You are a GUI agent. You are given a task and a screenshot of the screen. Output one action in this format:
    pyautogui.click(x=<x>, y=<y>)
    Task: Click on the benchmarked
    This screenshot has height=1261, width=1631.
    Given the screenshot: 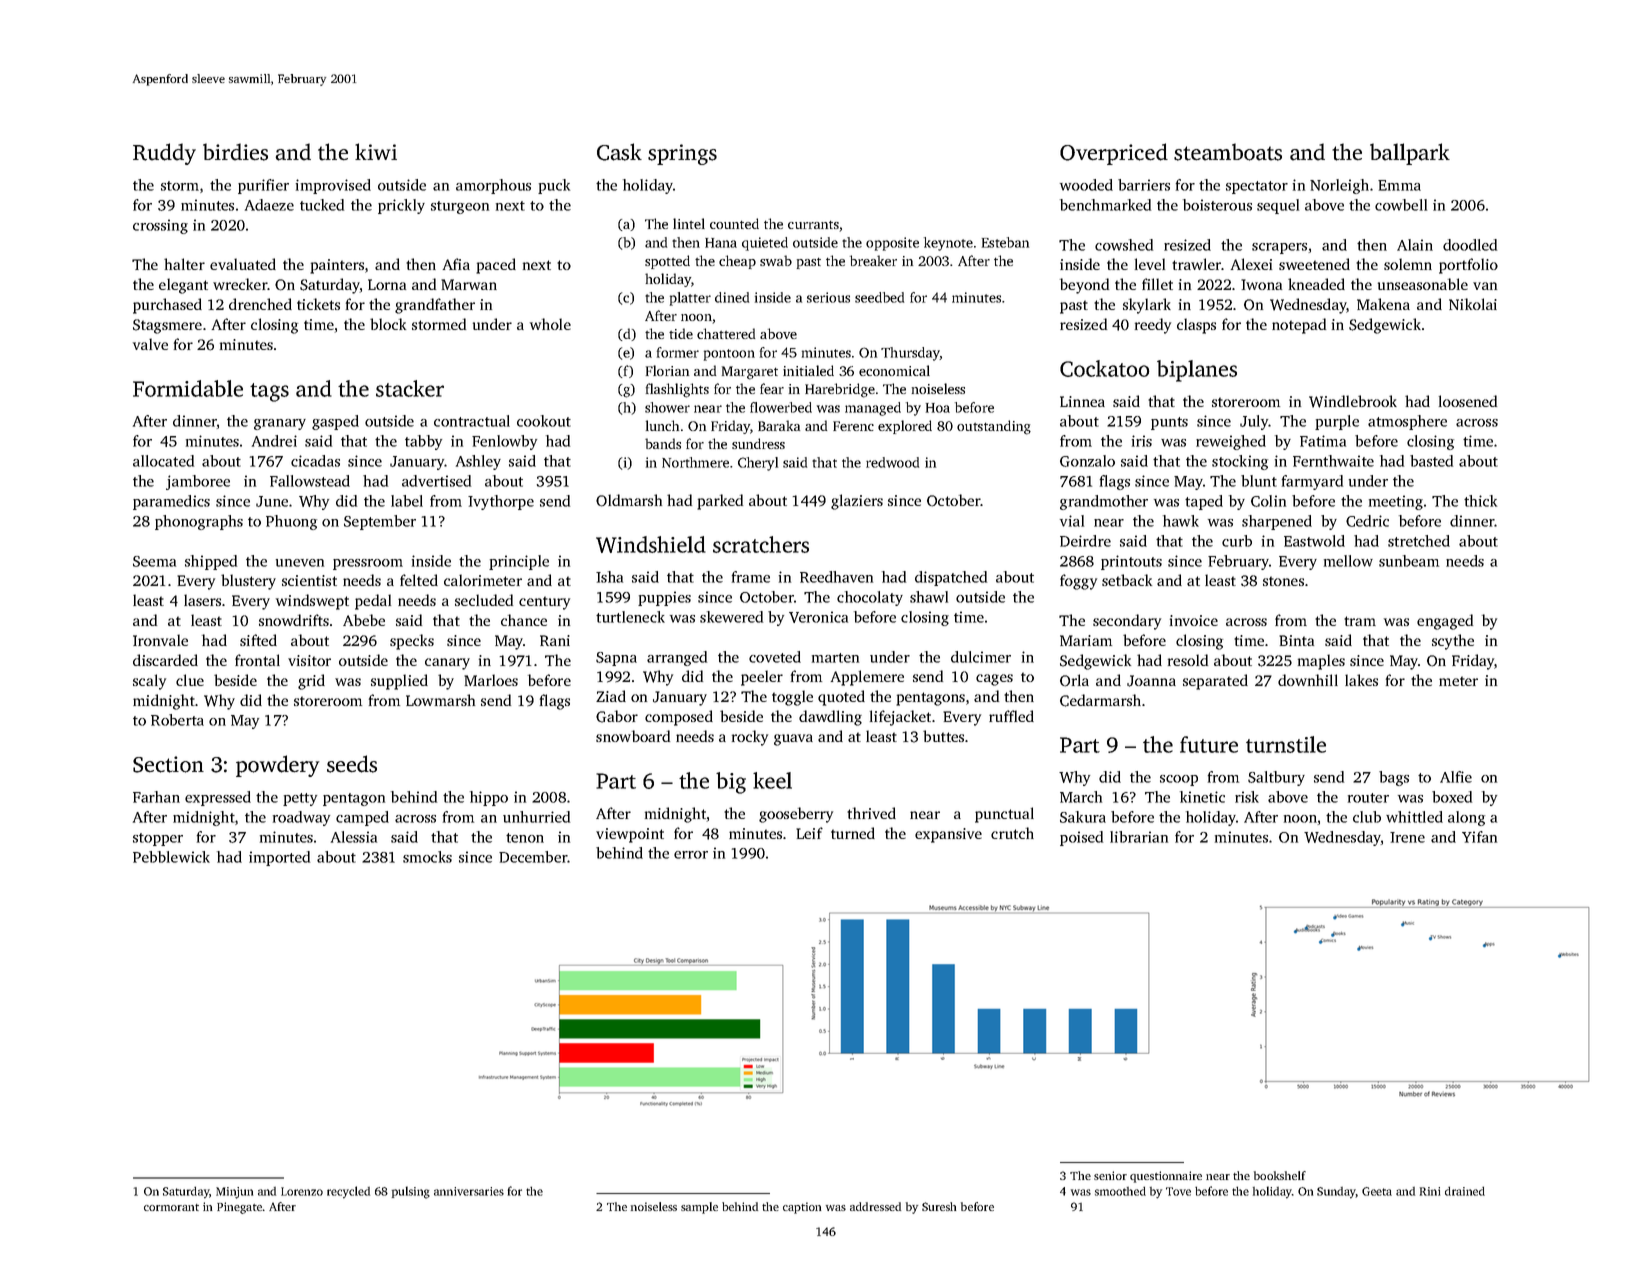 What is the action you would take?
    pyautogui.click(x=1105, y=205)
